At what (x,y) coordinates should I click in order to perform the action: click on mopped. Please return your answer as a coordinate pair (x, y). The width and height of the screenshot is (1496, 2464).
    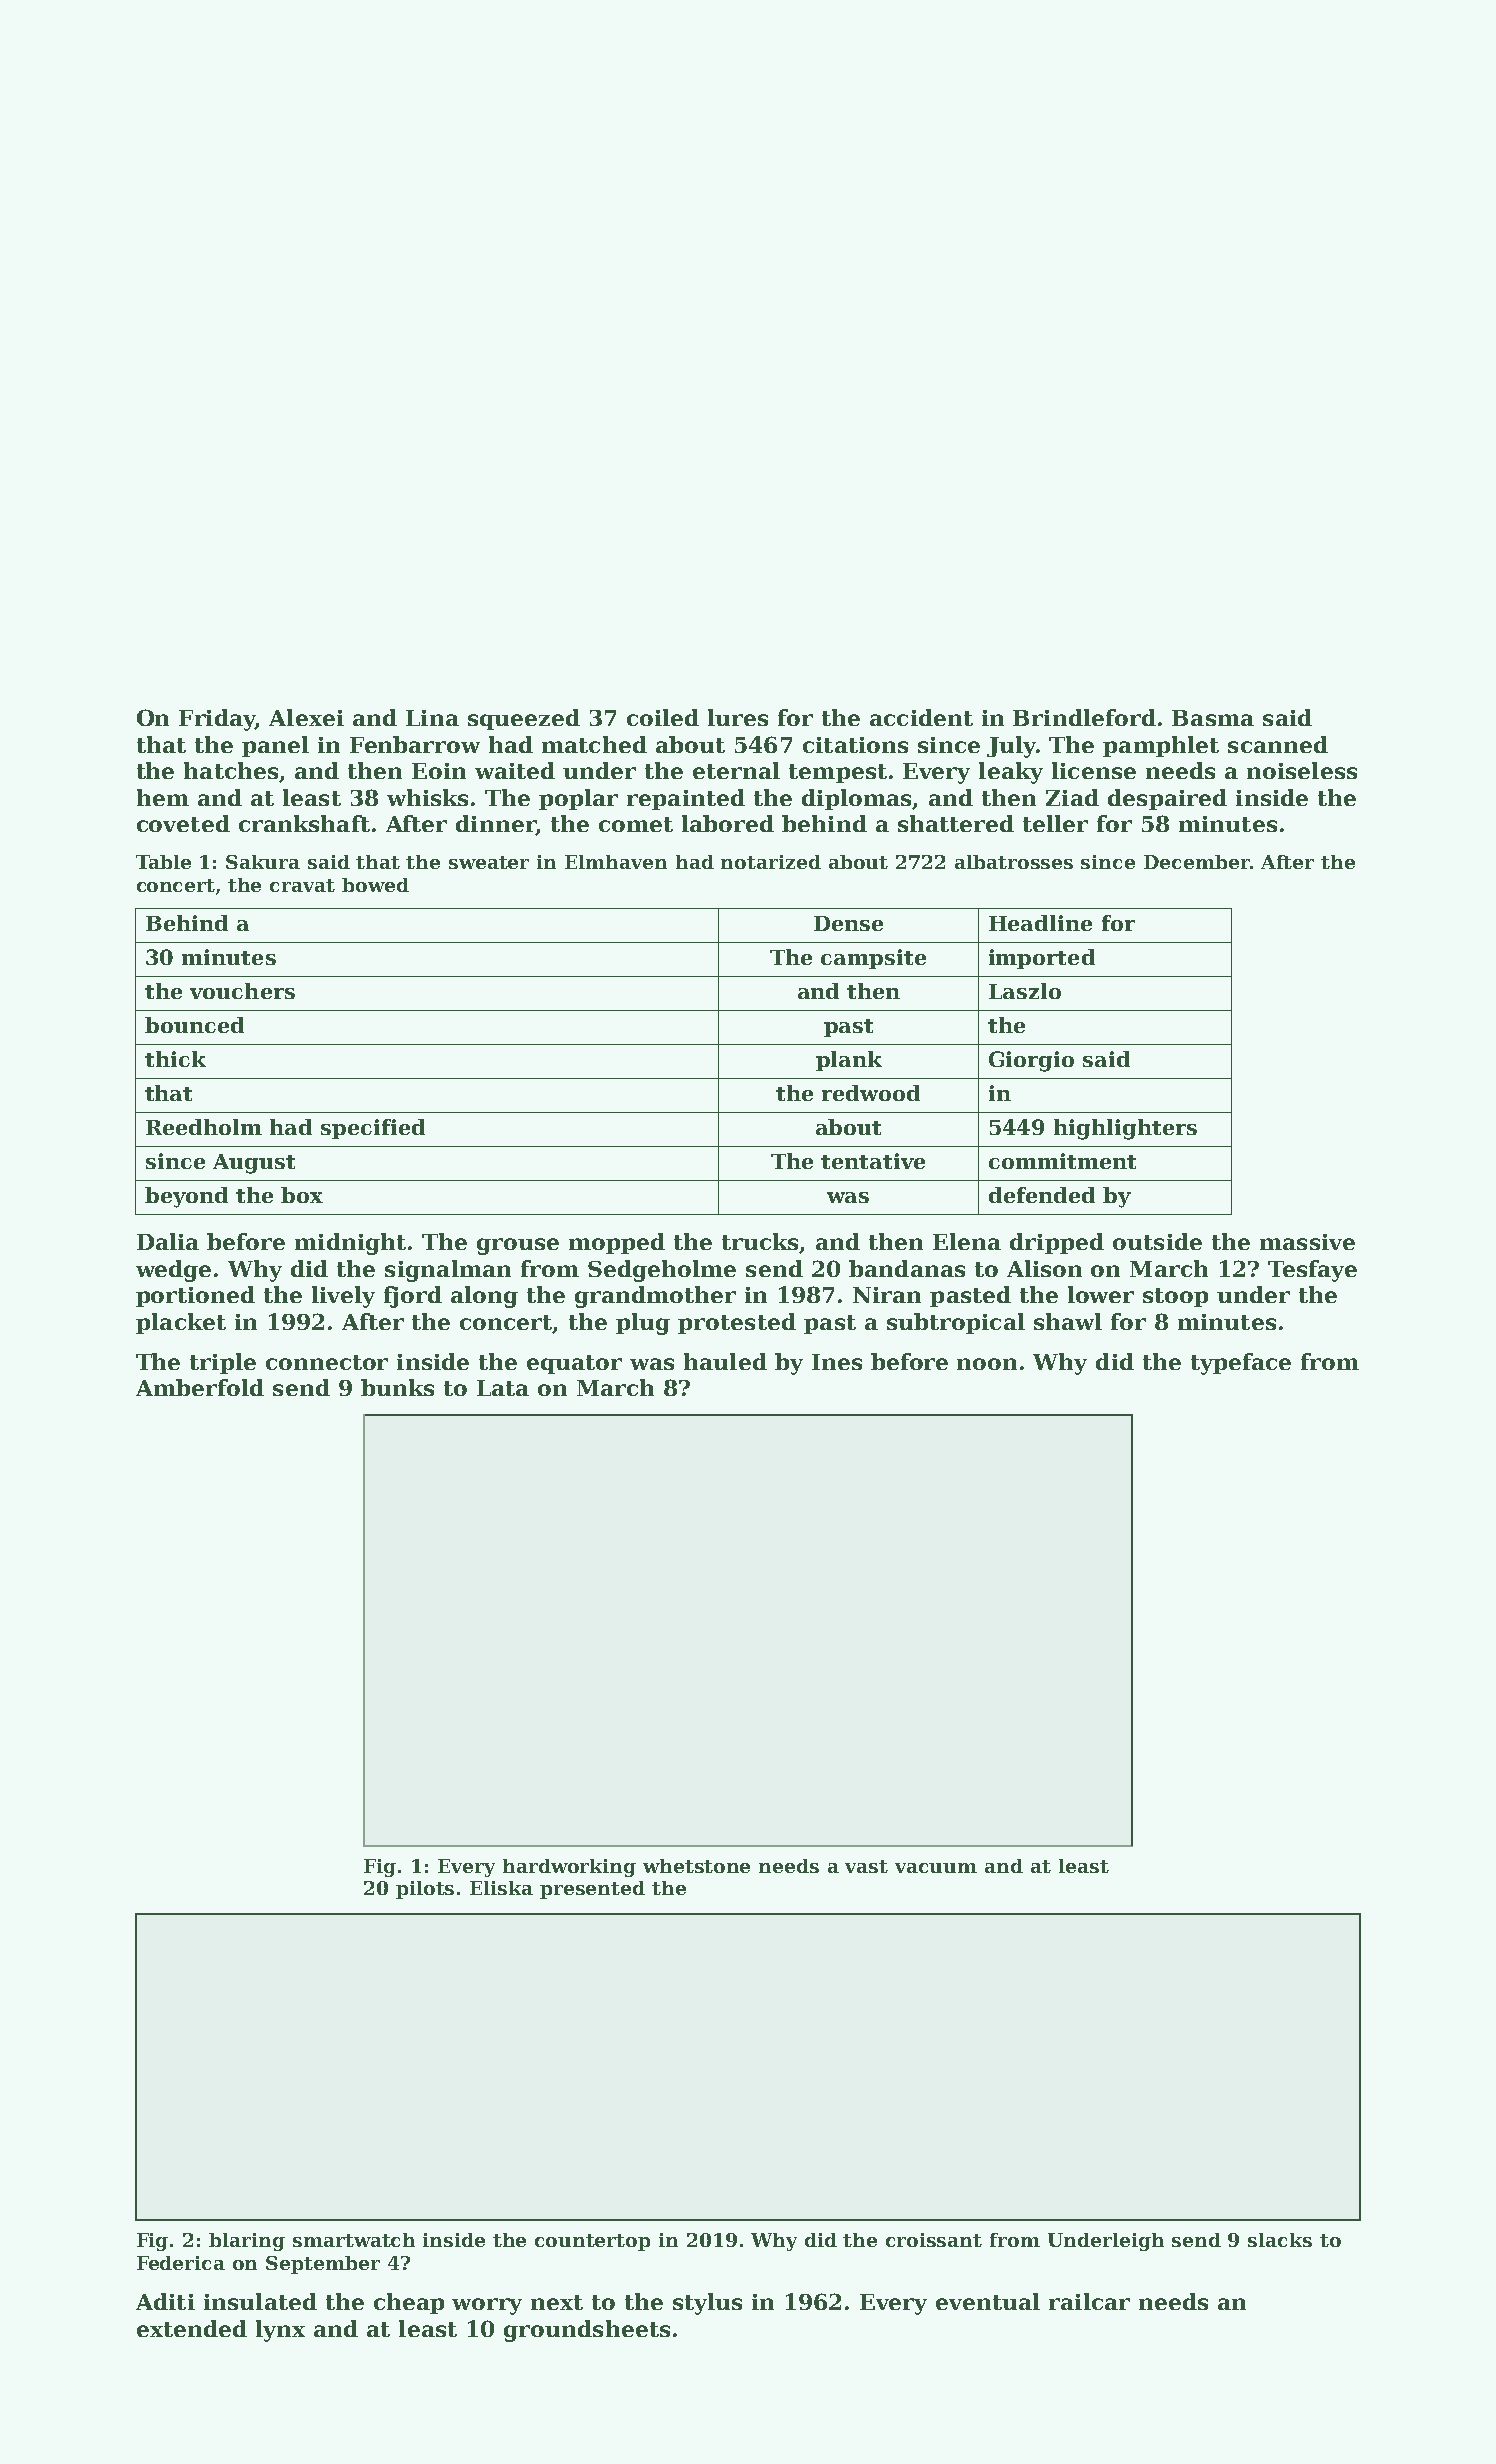
    Looking at the image, I should click on (617, 1243).
